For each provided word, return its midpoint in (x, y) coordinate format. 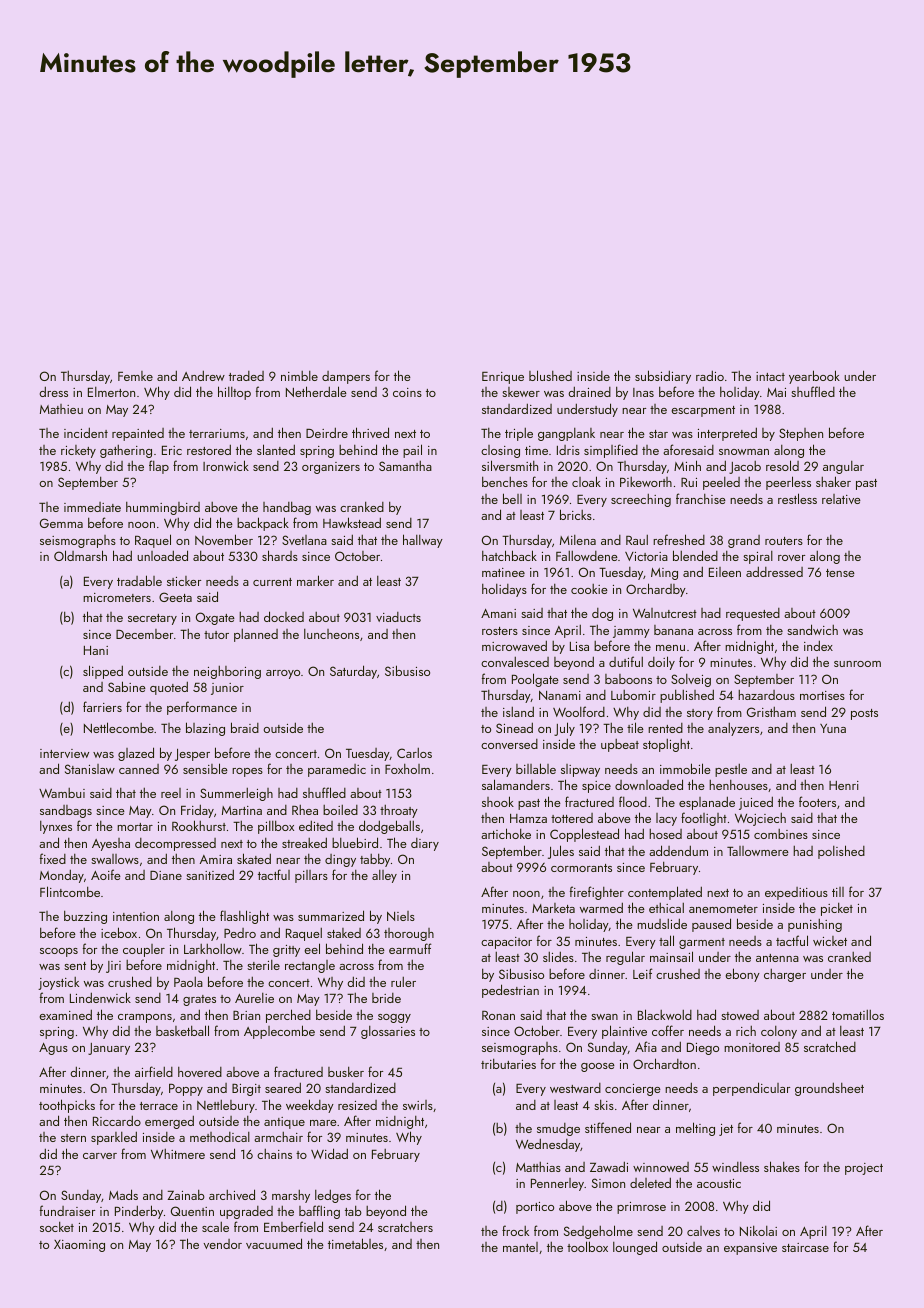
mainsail (671, 956)
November (224, 539)
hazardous (766, 695)
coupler (144, 950)
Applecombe (279, 1032)
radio (710, 375)
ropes (247, 772)
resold (782, 465)
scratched (830, 1046)
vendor (222, 1244)
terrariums (217, 433)
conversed (509, 744)
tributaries (508, 1064)
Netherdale (316, 391)
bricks (576, 514)
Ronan (498, 1015)
